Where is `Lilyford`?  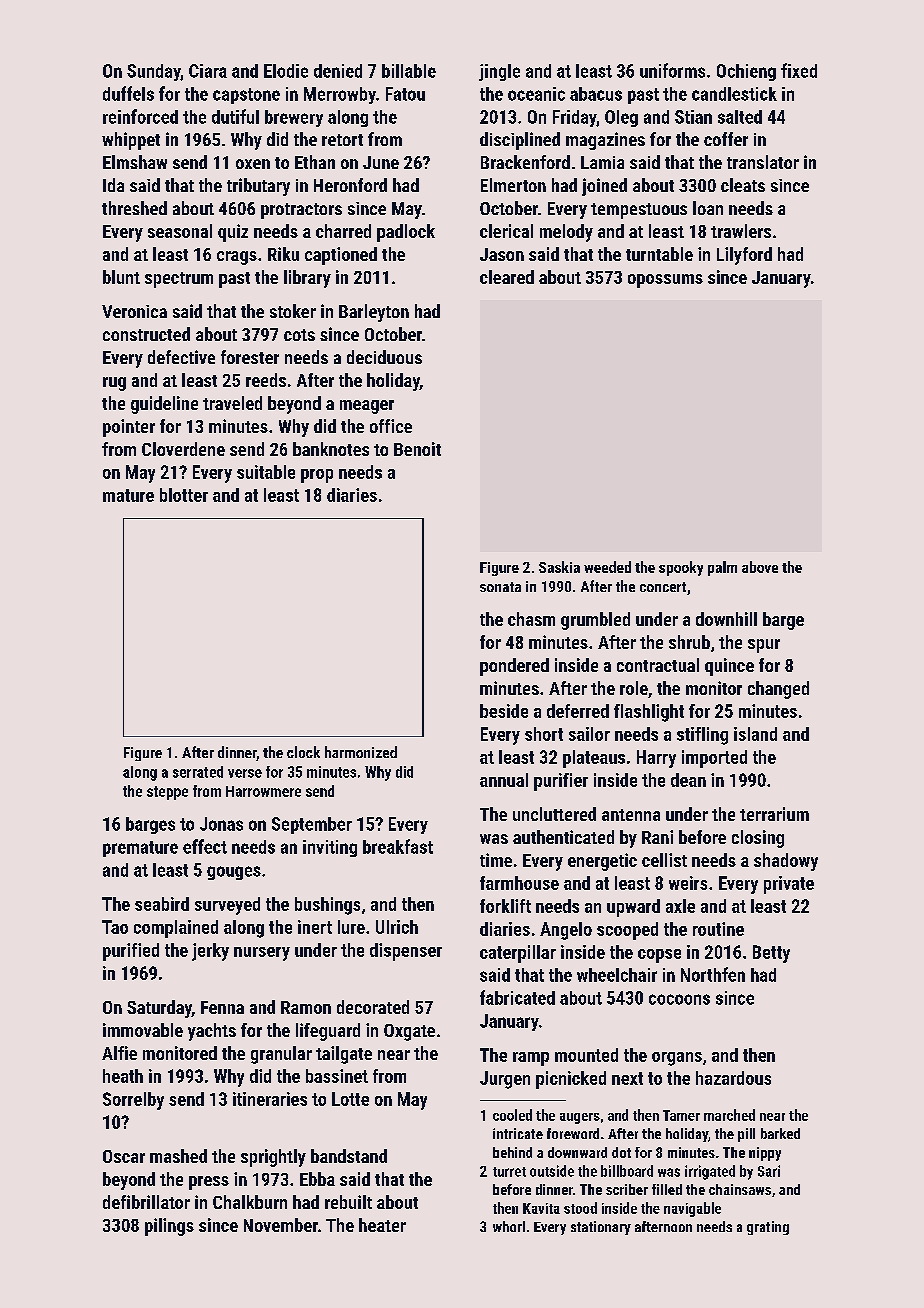
Lilyford is located at coordinates (744, 256).
